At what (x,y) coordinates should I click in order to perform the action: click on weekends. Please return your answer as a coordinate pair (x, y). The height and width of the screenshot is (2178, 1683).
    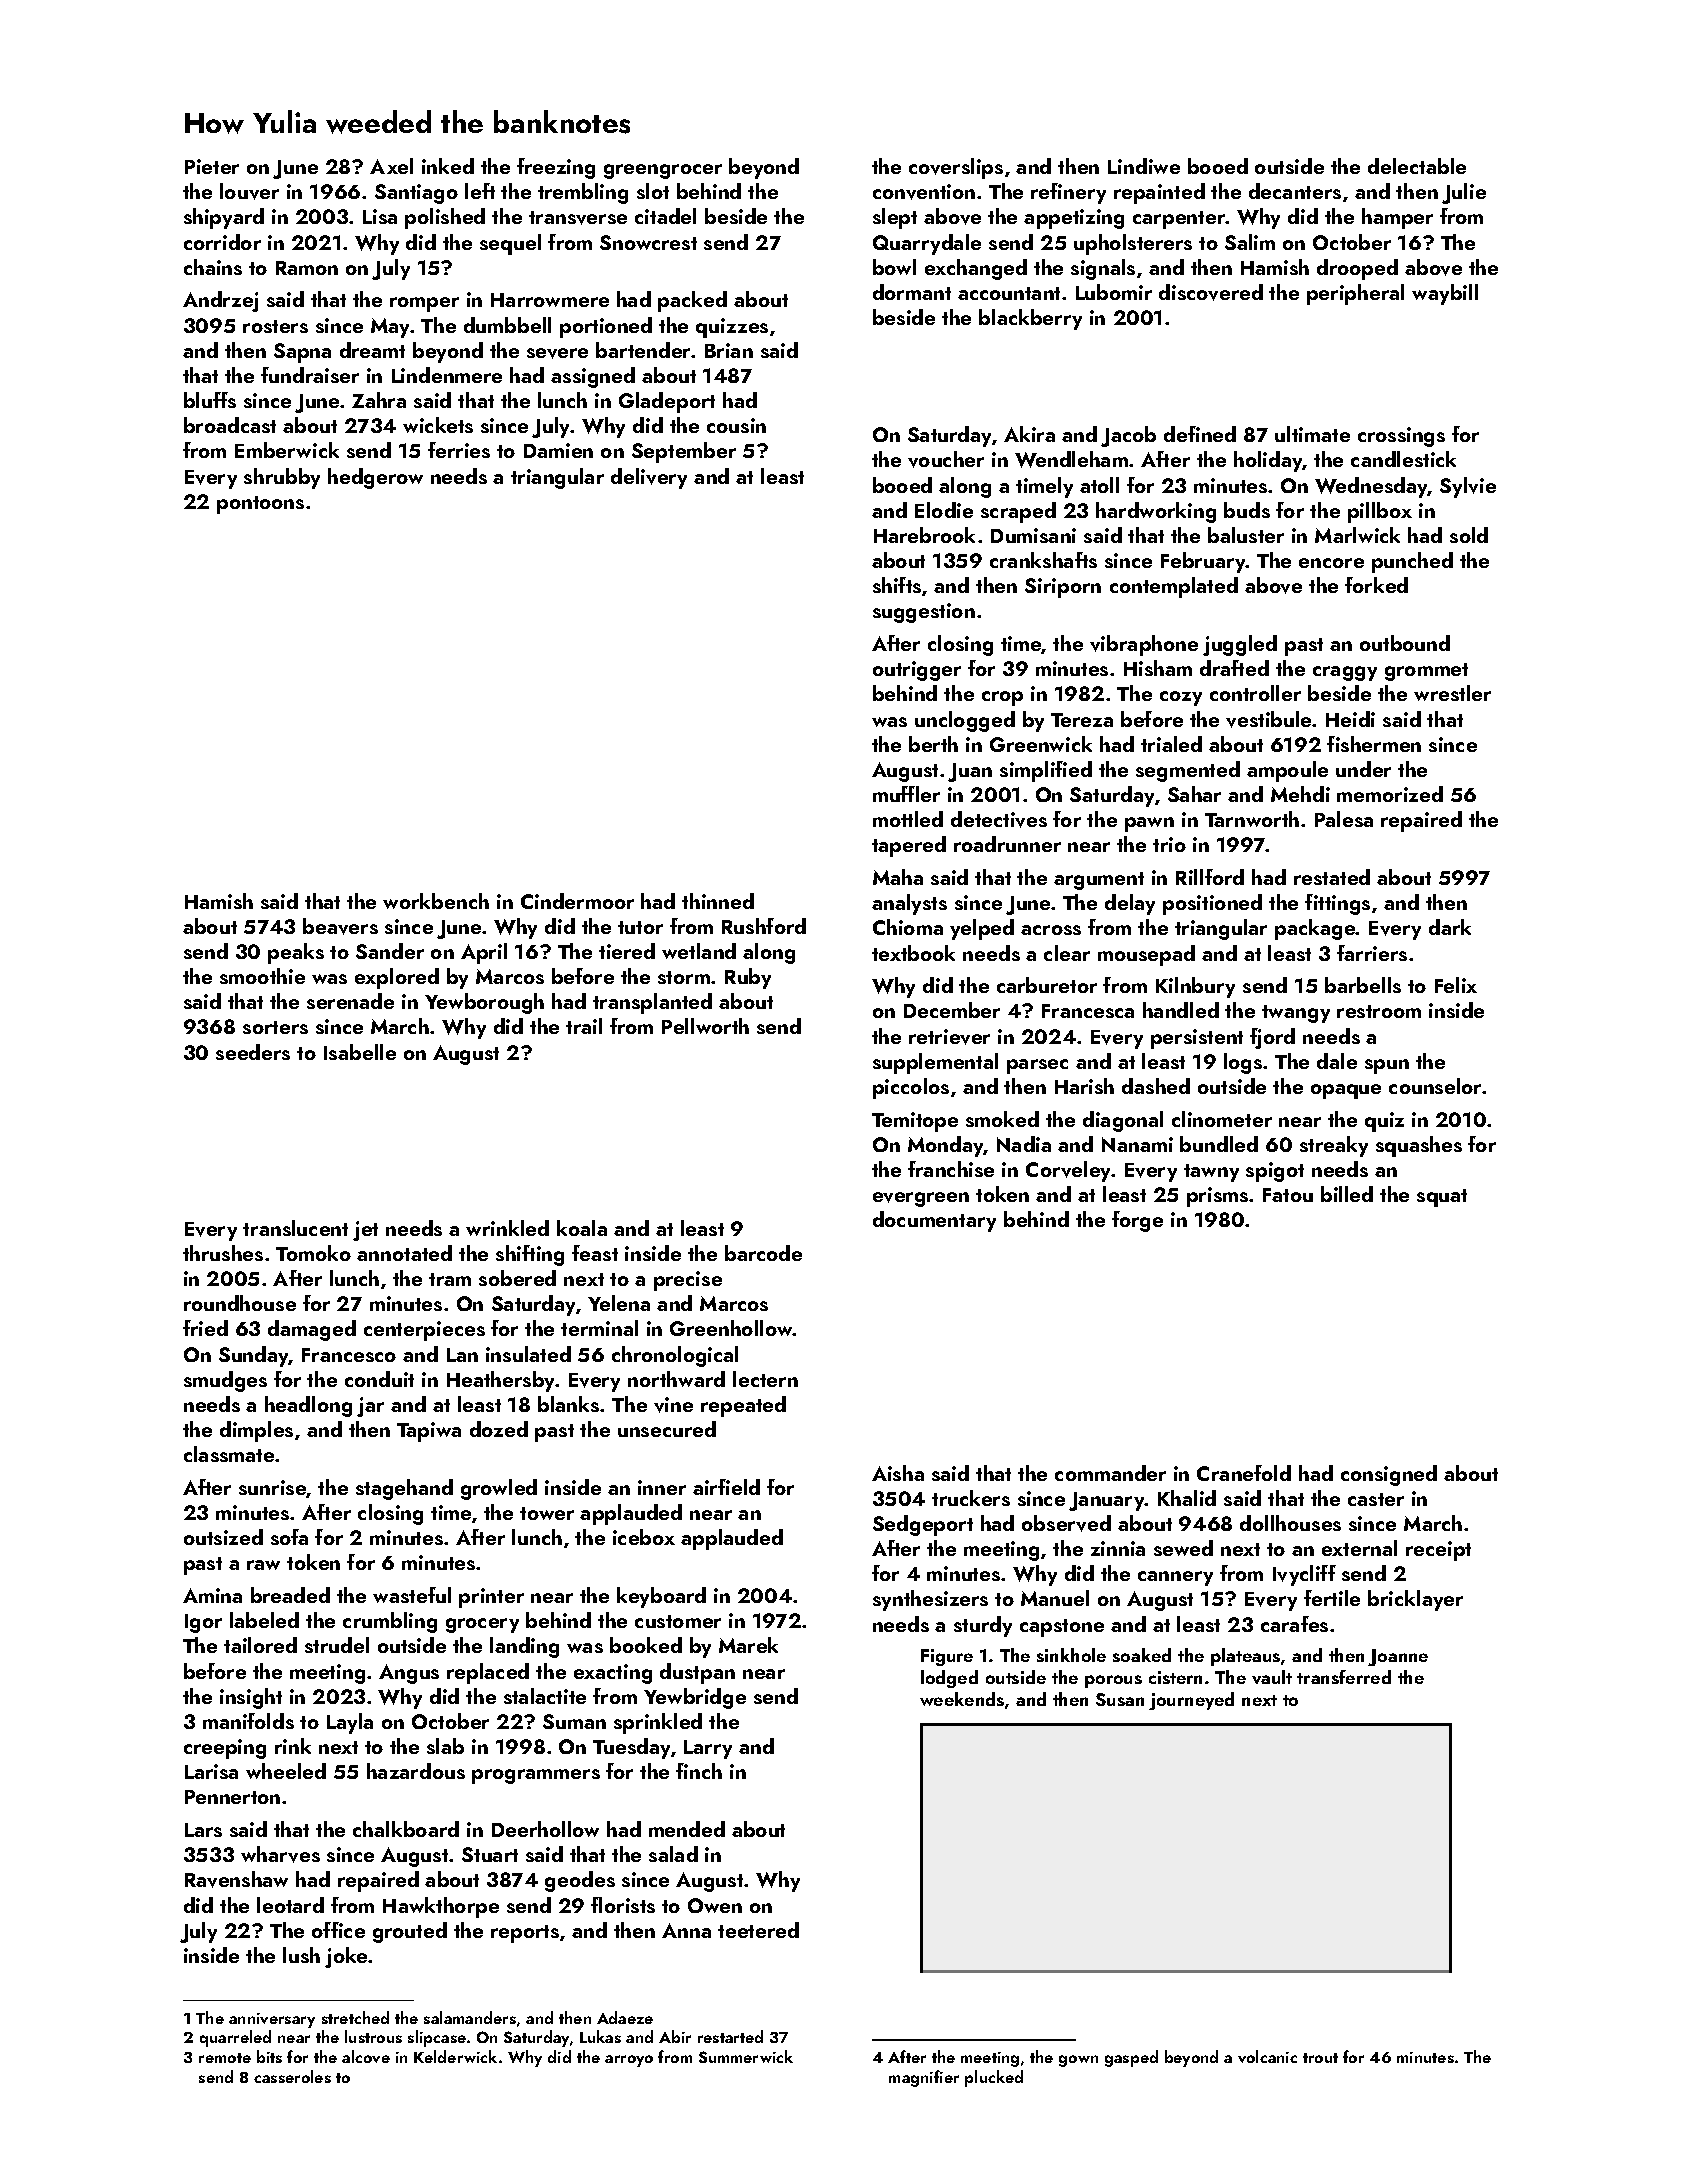
    Looking at the image, I should click on (962, 1699).
